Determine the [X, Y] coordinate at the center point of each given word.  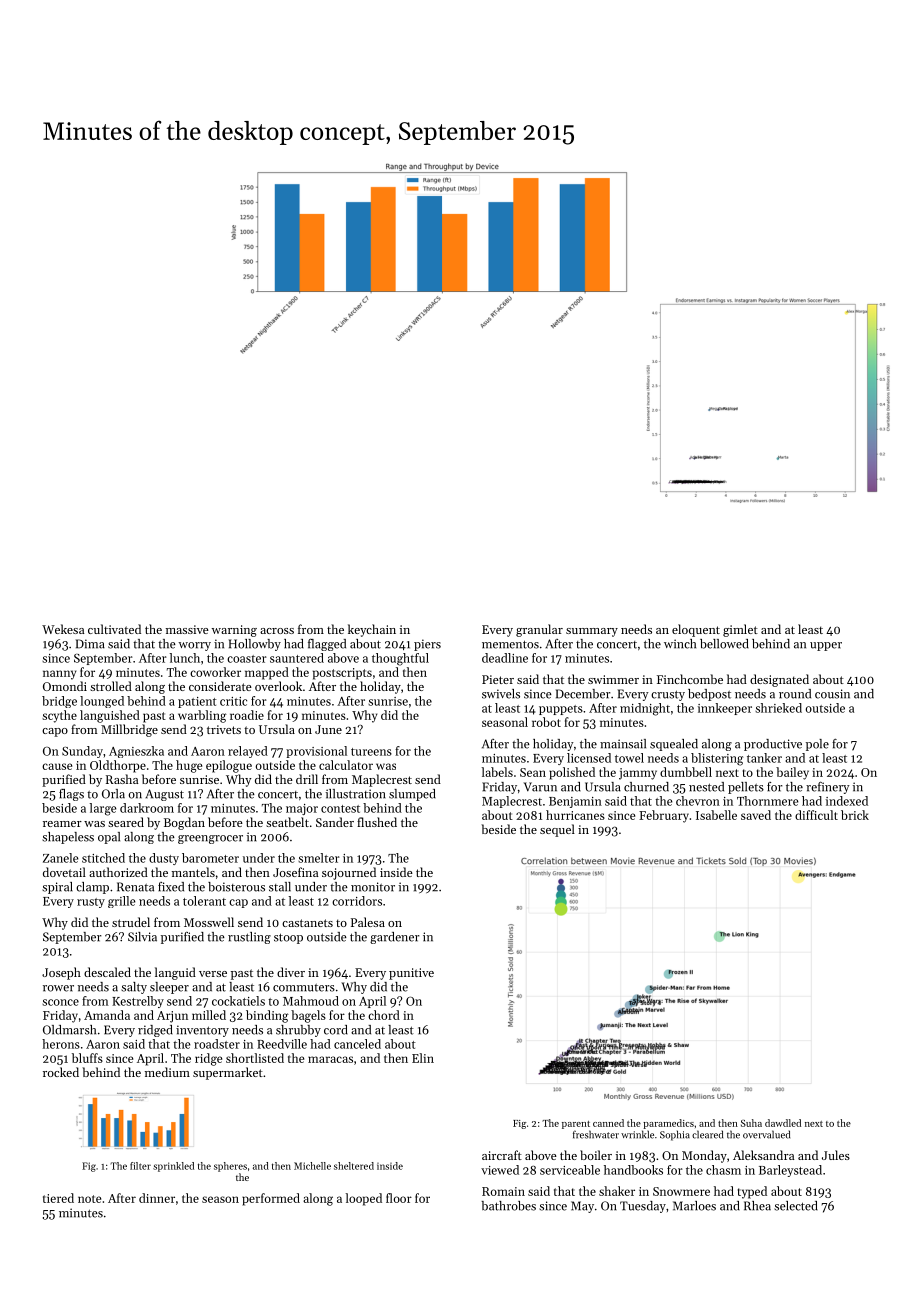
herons [61, 1044]
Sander [335, 822]
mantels [193, 872]
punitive [411, 974]
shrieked [778, 708]
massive [187, 629]
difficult [816, 815]
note [89, 1199]
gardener [395, 938]
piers [427, 645]
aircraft [502, 1155]
